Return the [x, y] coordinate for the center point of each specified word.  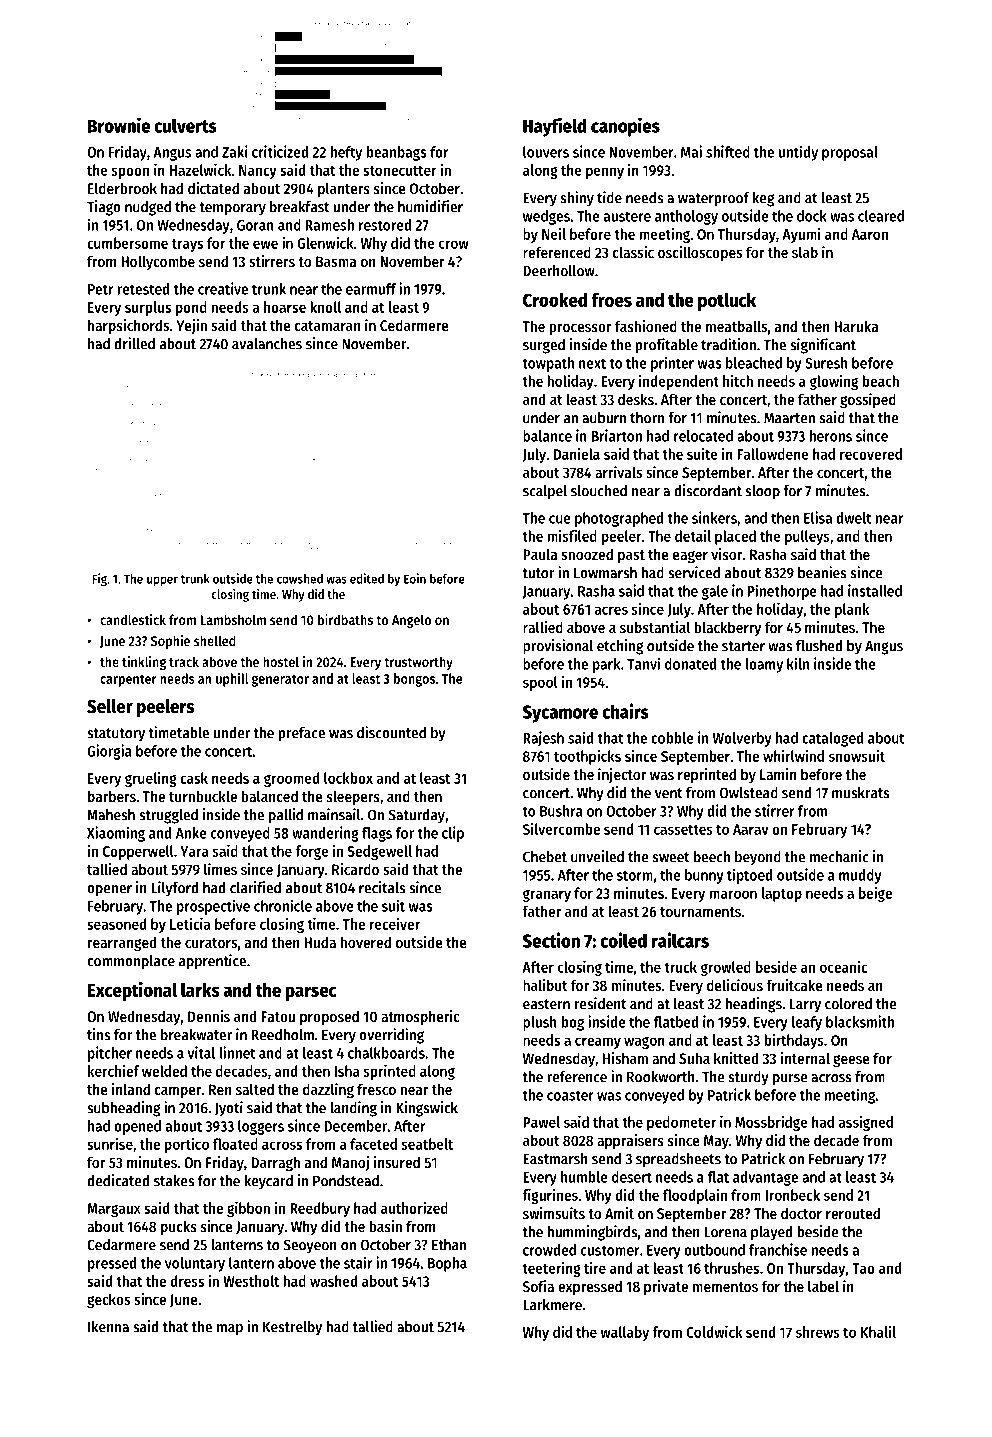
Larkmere [553, 1305]
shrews [818, 1332]
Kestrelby [292, 1328]
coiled [623, 940]
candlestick [133, 619]
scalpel [545, 492]
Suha [694, 1058]
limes [220, 869]
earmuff [371, 289]
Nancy [258, 172]
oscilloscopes [700, 253]
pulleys [807, 537]
